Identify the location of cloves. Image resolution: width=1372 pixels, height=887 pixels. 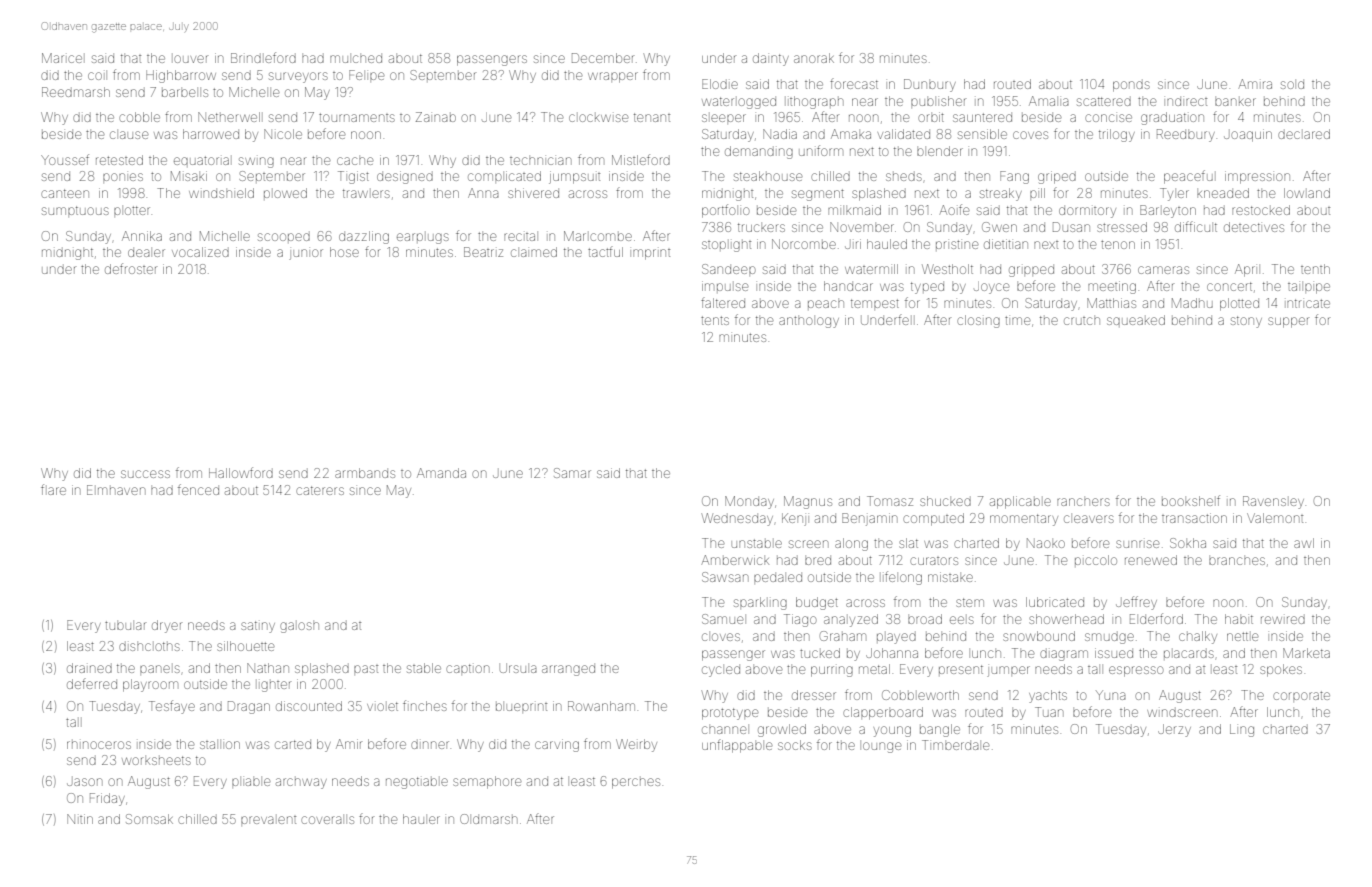
(721, 637).
